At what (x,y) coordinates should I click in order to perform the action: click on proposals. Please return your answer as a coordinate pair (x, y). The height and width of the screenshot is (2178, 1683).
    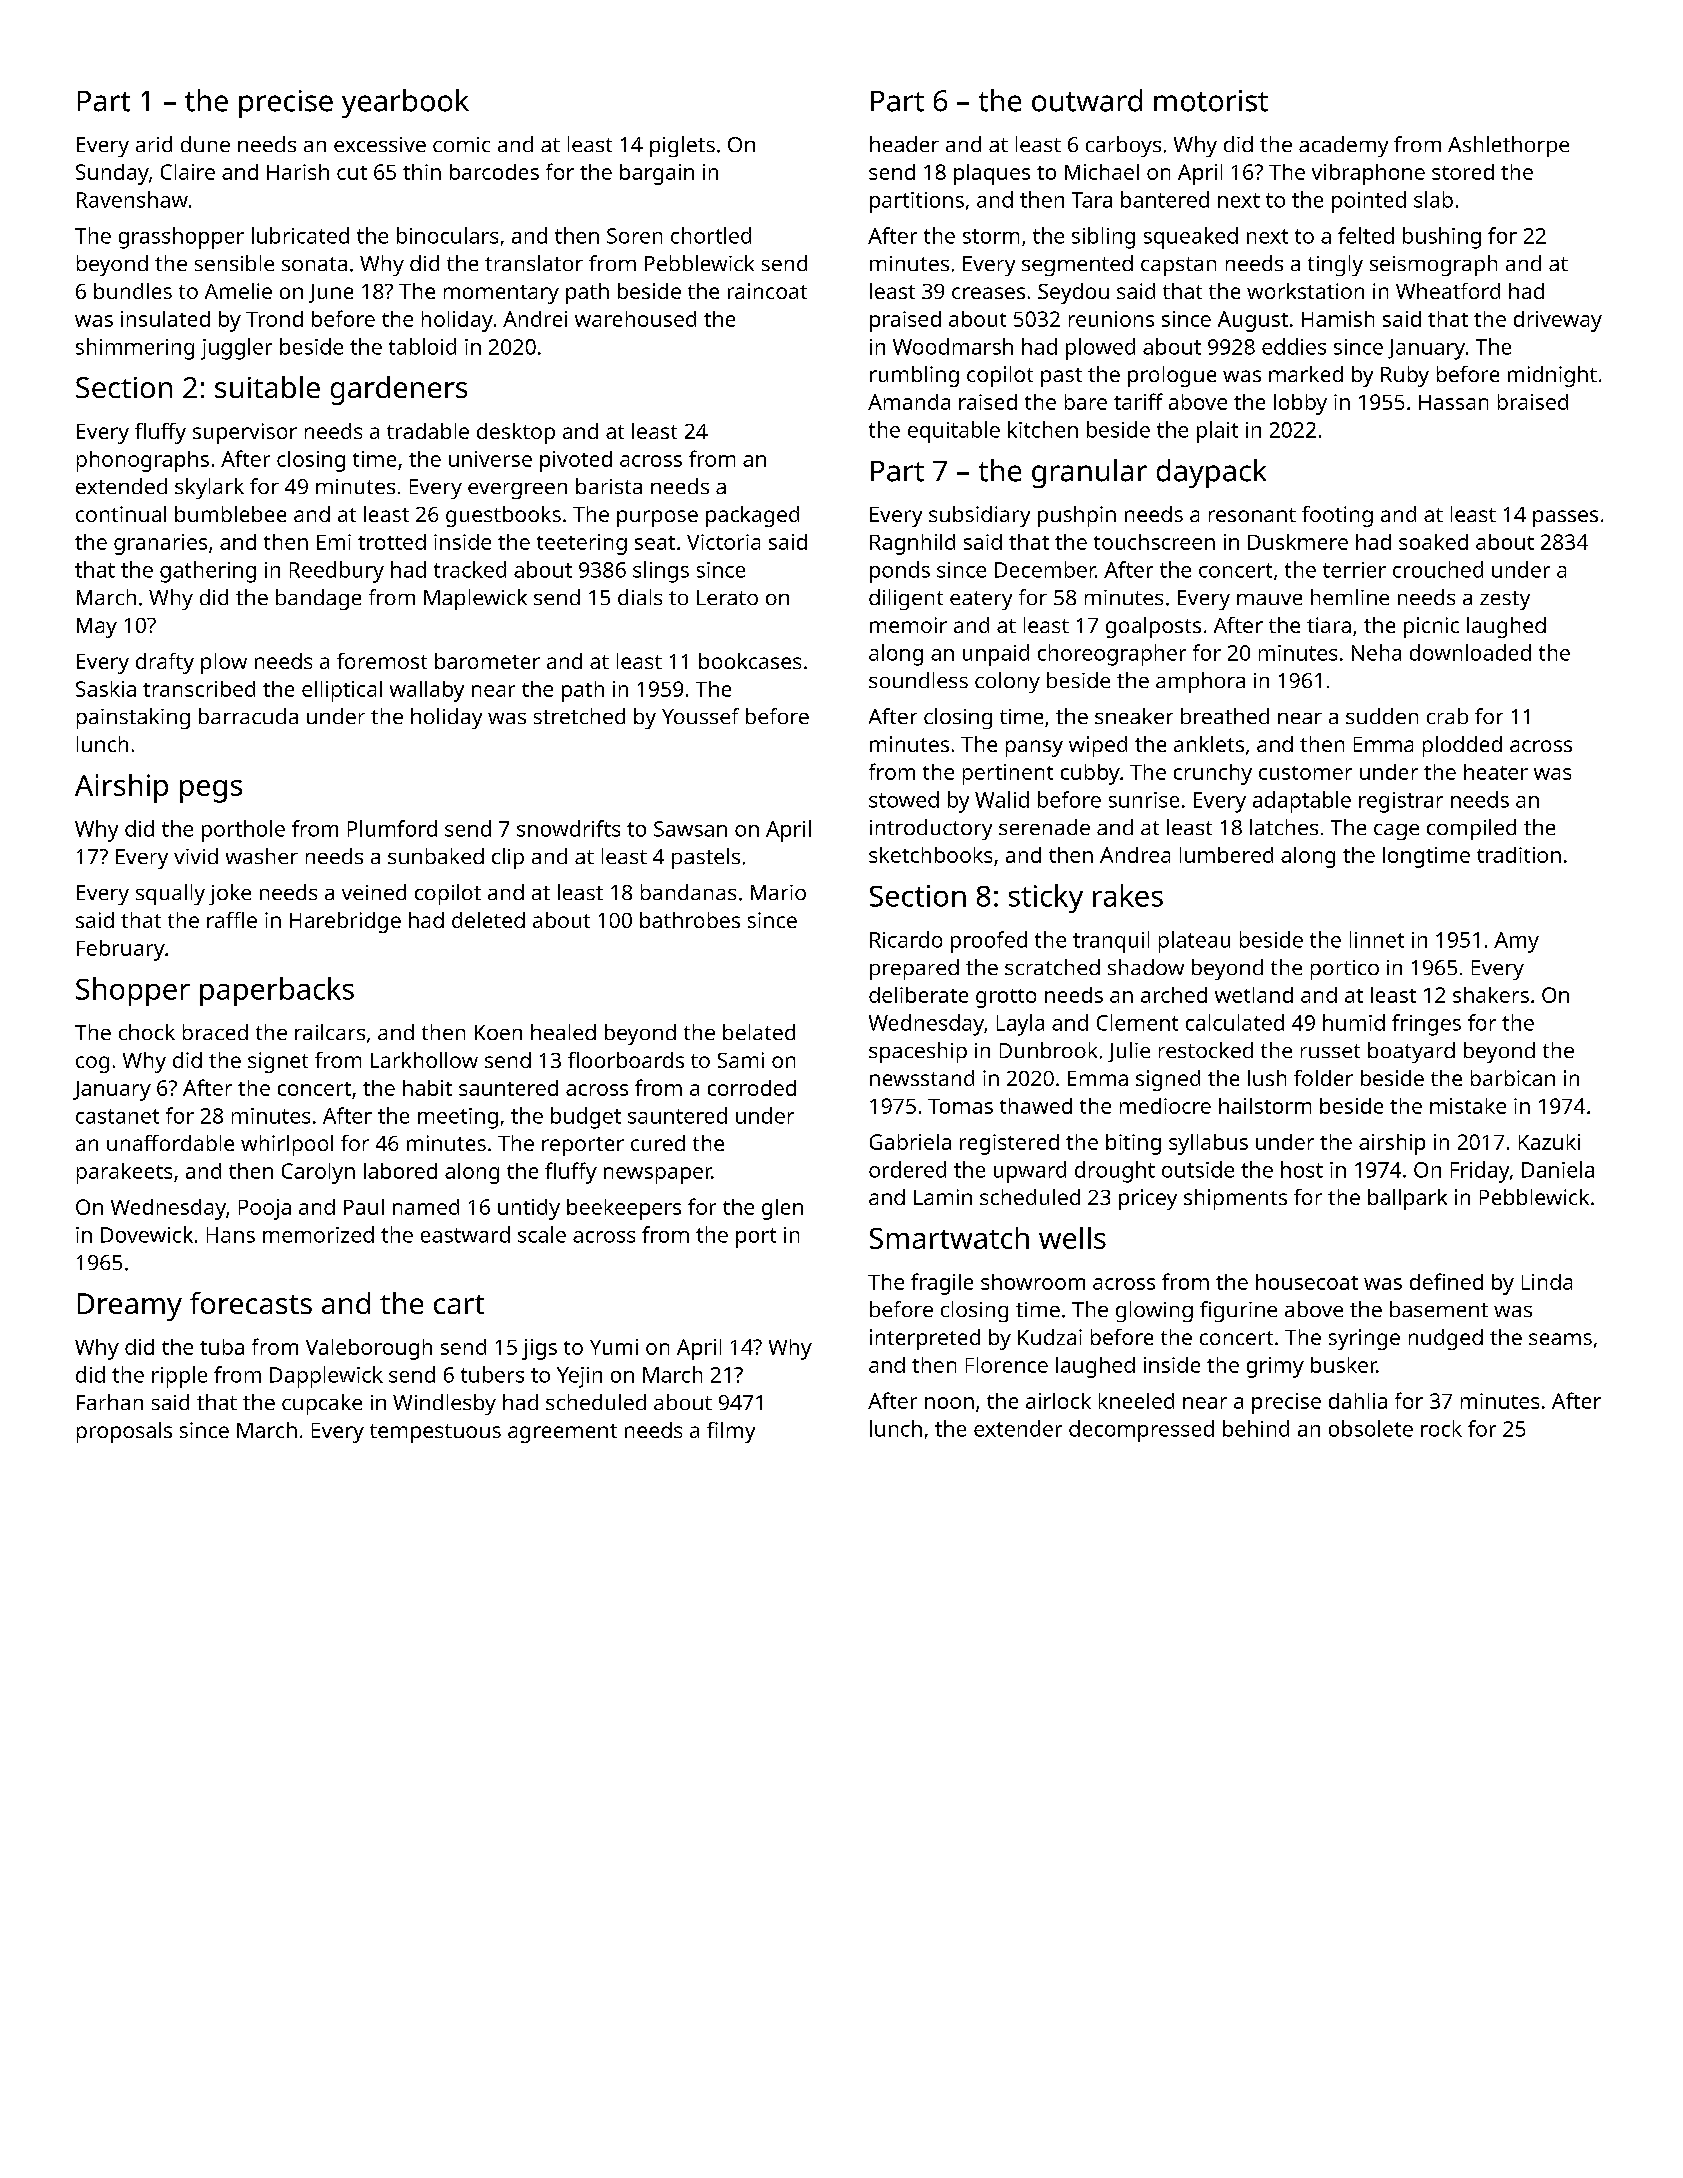
    Looking at the image, I should click on (124, 1432).
